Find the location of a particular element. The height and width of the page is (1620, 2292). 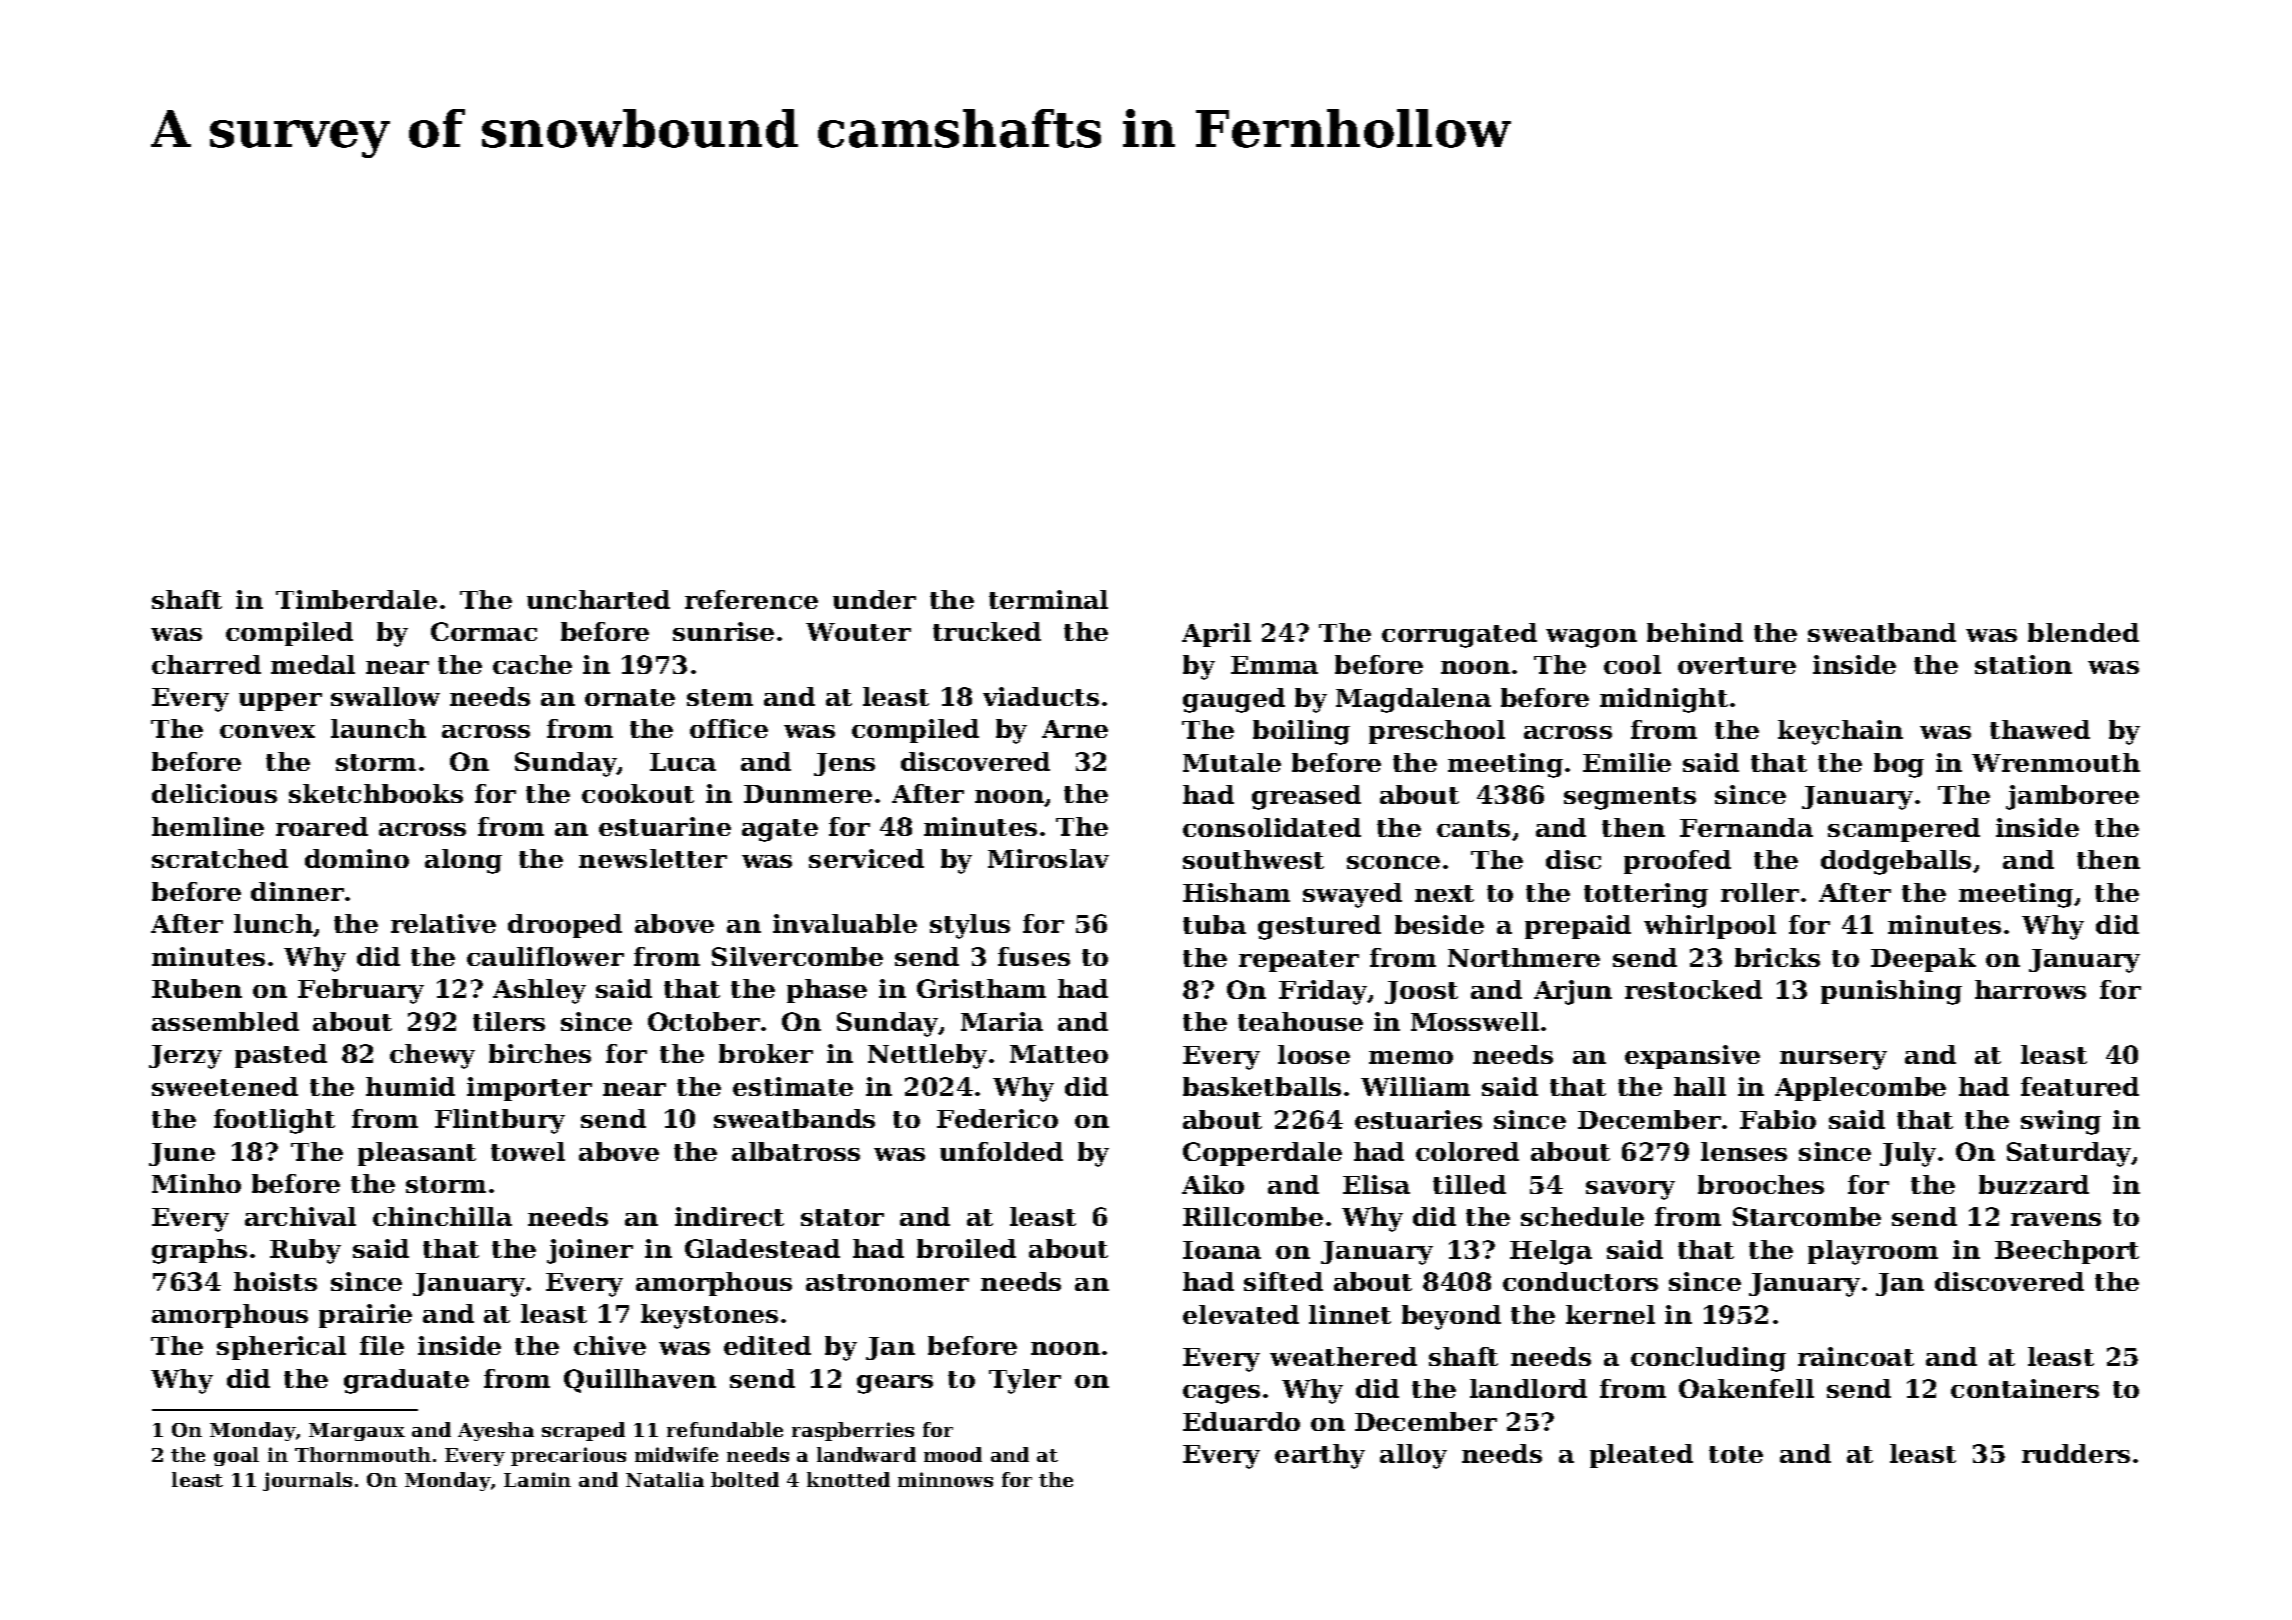

uncharted is located at coordinates (598, 599).
